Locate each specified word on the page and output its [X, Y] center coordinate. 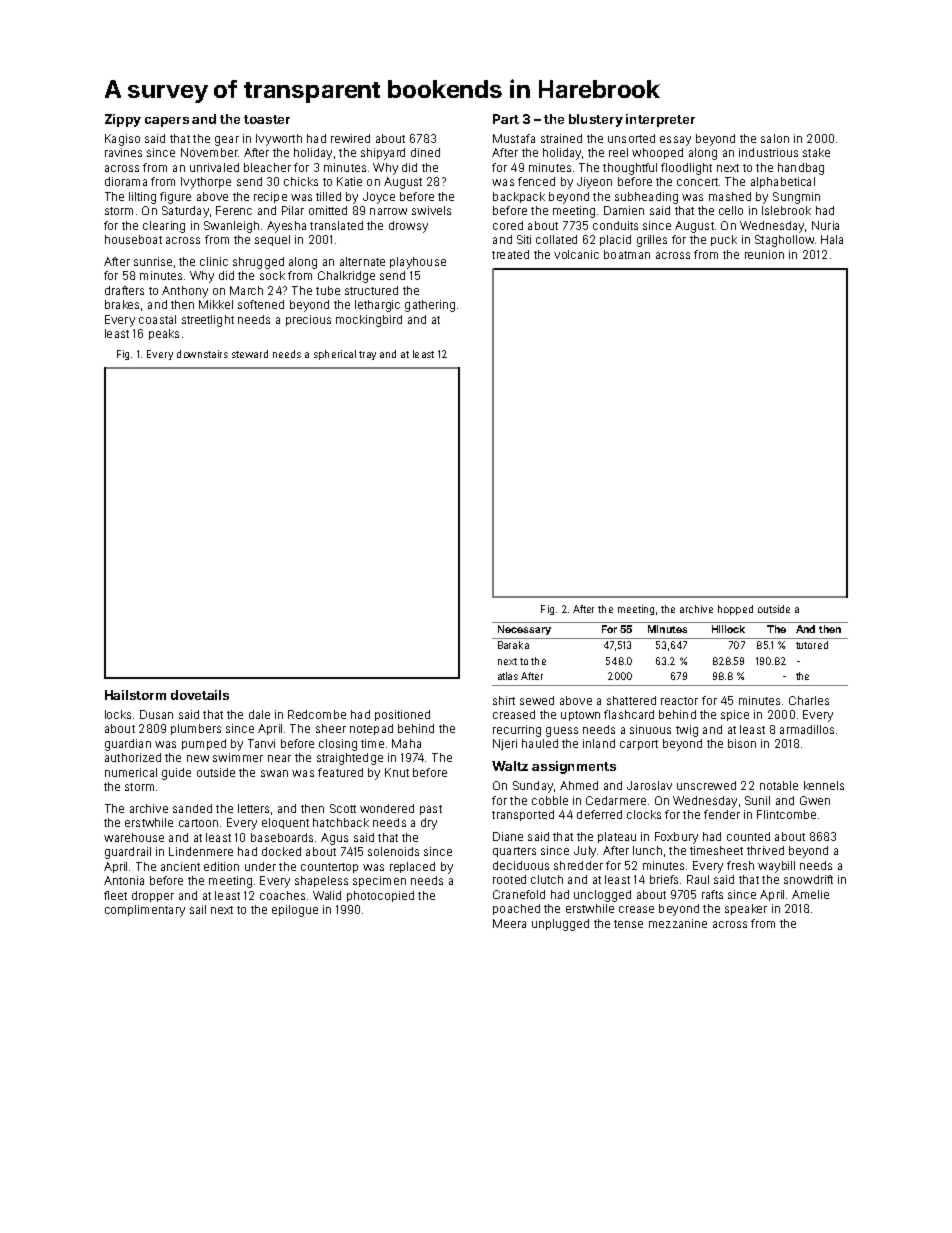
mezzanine [678, 923]
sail [198, 909]
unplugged [560, 925]
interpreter [660, 120]
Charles [809, 700]
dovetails [200, 695]
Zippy [123, 120]
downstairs [202, 354]
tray [367, 355]
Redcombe [317, 714]
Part [506, 119]
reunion [764, 254]
